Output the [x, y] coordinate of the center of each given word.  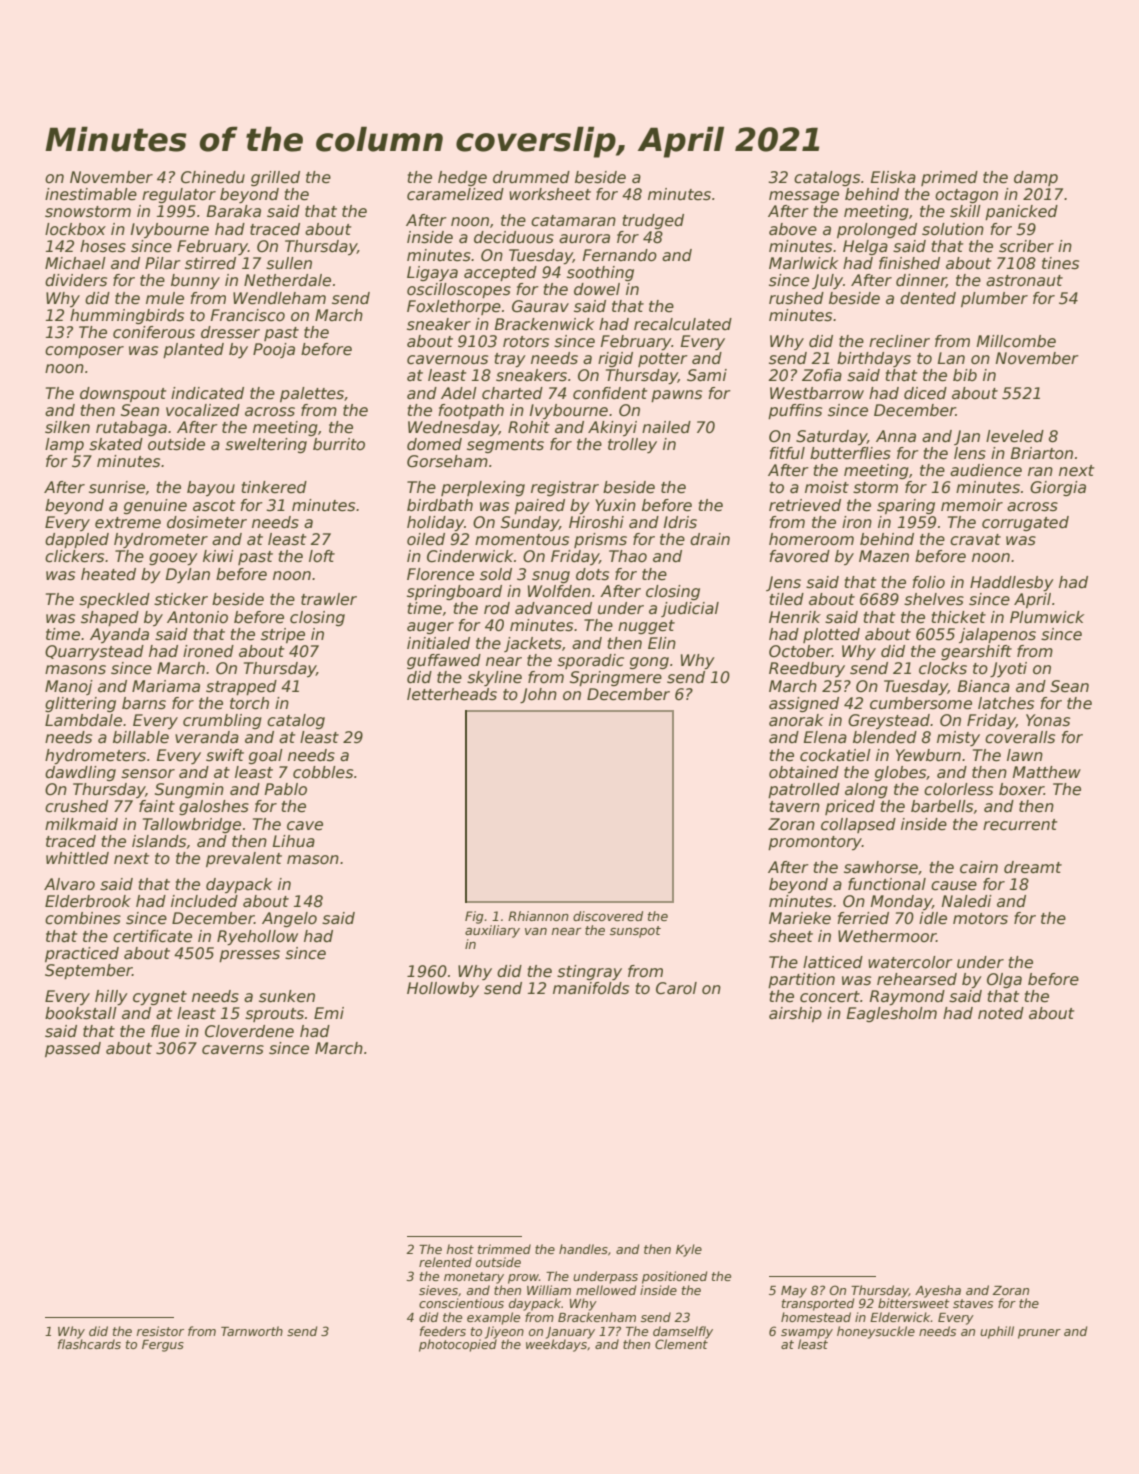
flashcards [89, 1344]
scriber [1026, 246]
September [89, 971]
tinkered [274, 487]
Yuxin [615, 505]
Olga [1004, 980]
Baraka [234, 211]
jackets [533, 644]
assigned [804, 704]
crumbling [222, 721]
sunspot [635, 932]
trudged [653, 221]
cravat [975, 539]
